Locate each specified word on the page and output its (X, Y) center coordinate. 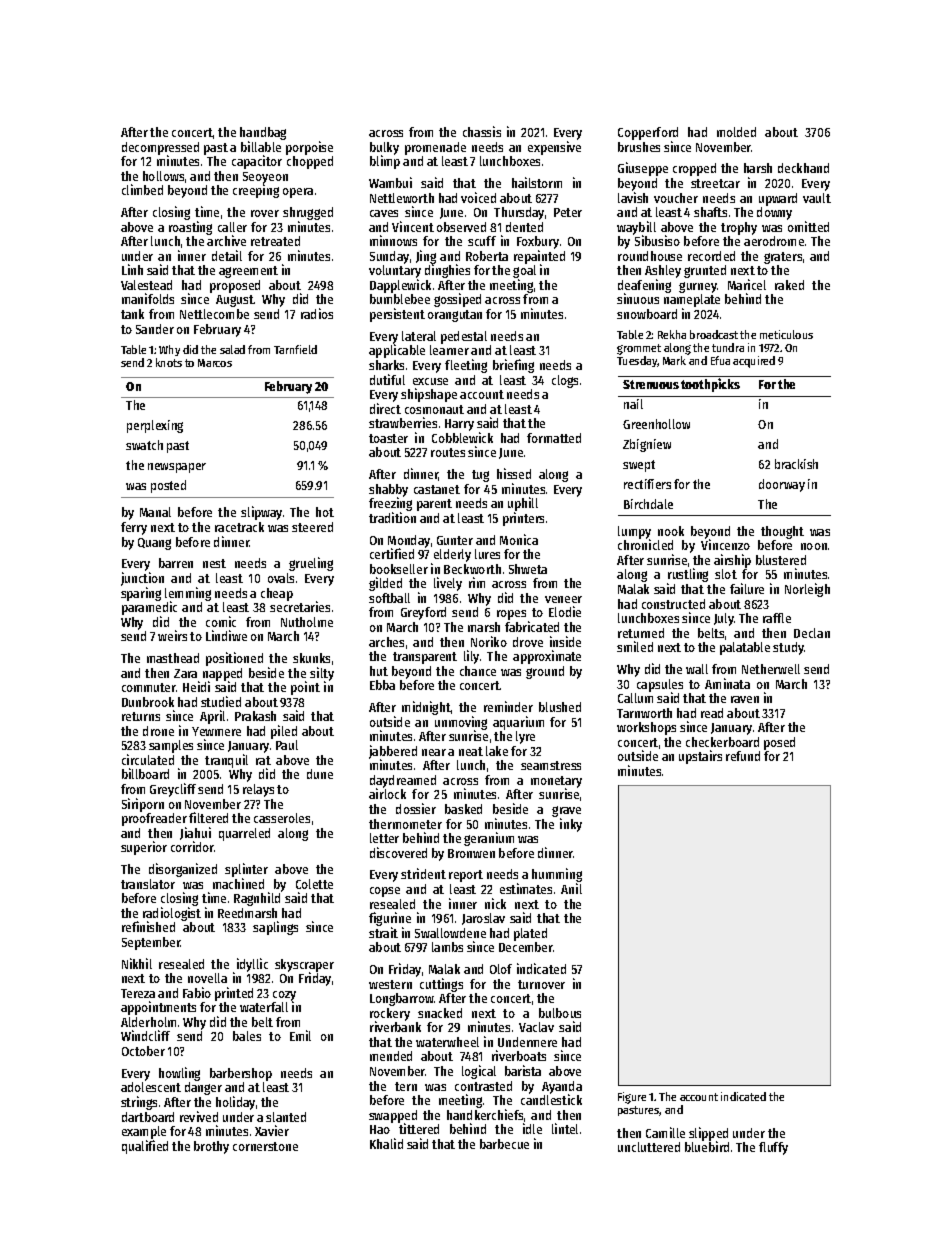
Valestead (146, 285)
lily (471, 657)
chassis (482, 131)
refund (743, 756)
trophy (739, 228)
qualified (145, 1147)
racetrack (239, 527)
